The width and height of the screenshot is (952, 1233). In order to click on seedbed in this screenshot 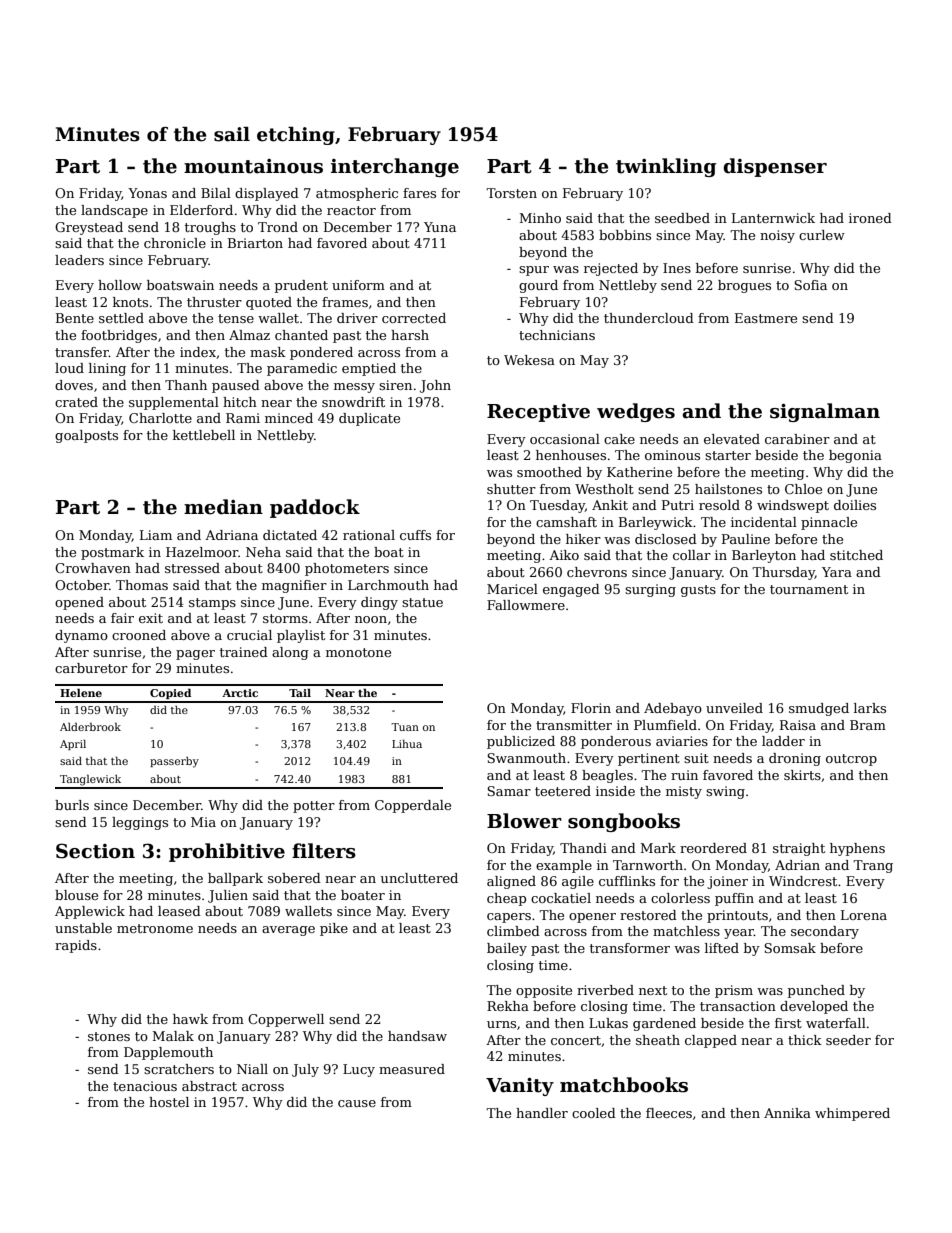, I will do `click(682, 218)`.
